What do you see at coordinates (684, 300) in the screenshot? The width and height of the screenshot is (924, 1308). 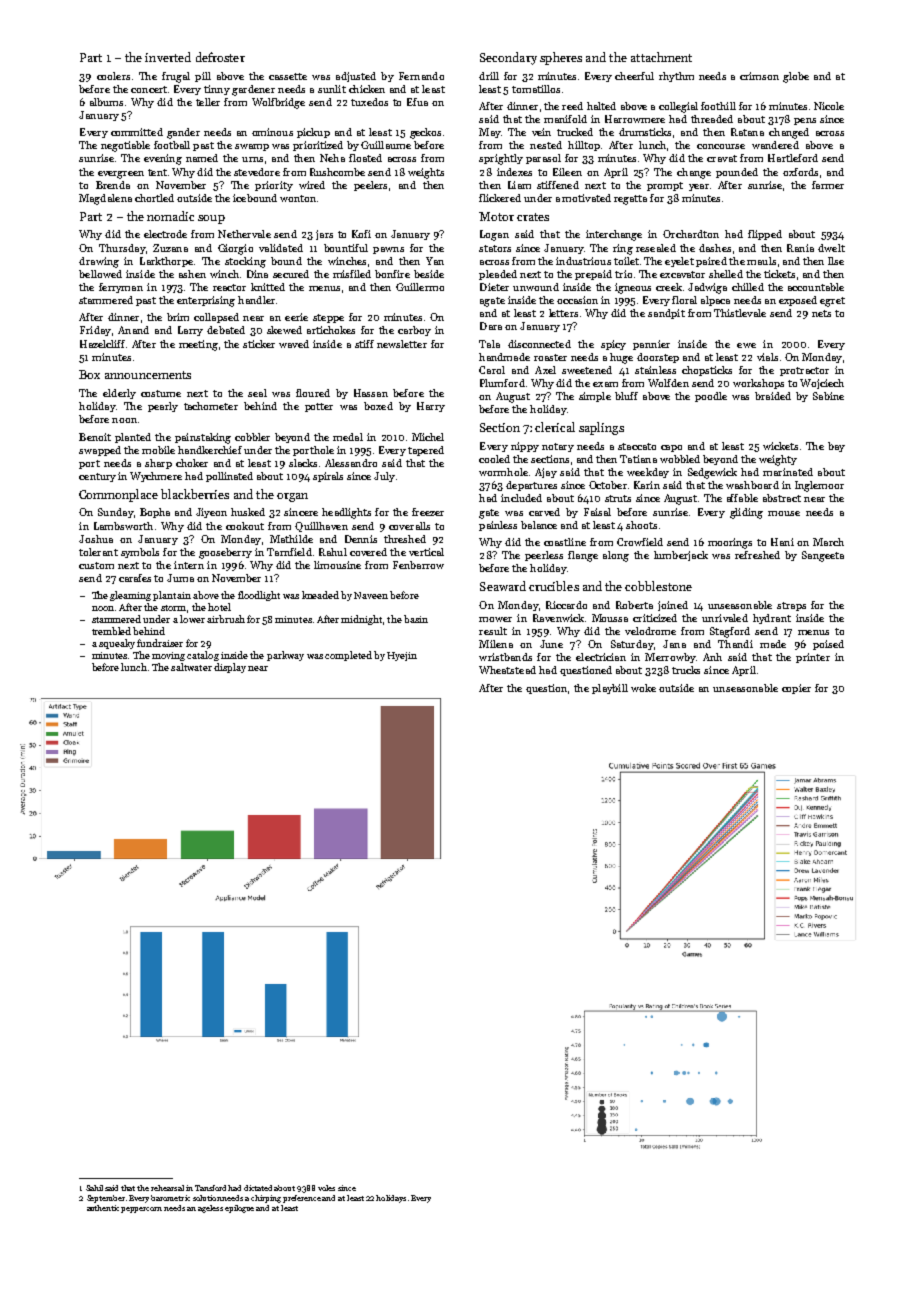 I see `floral` at bounding box center [684, 300].
